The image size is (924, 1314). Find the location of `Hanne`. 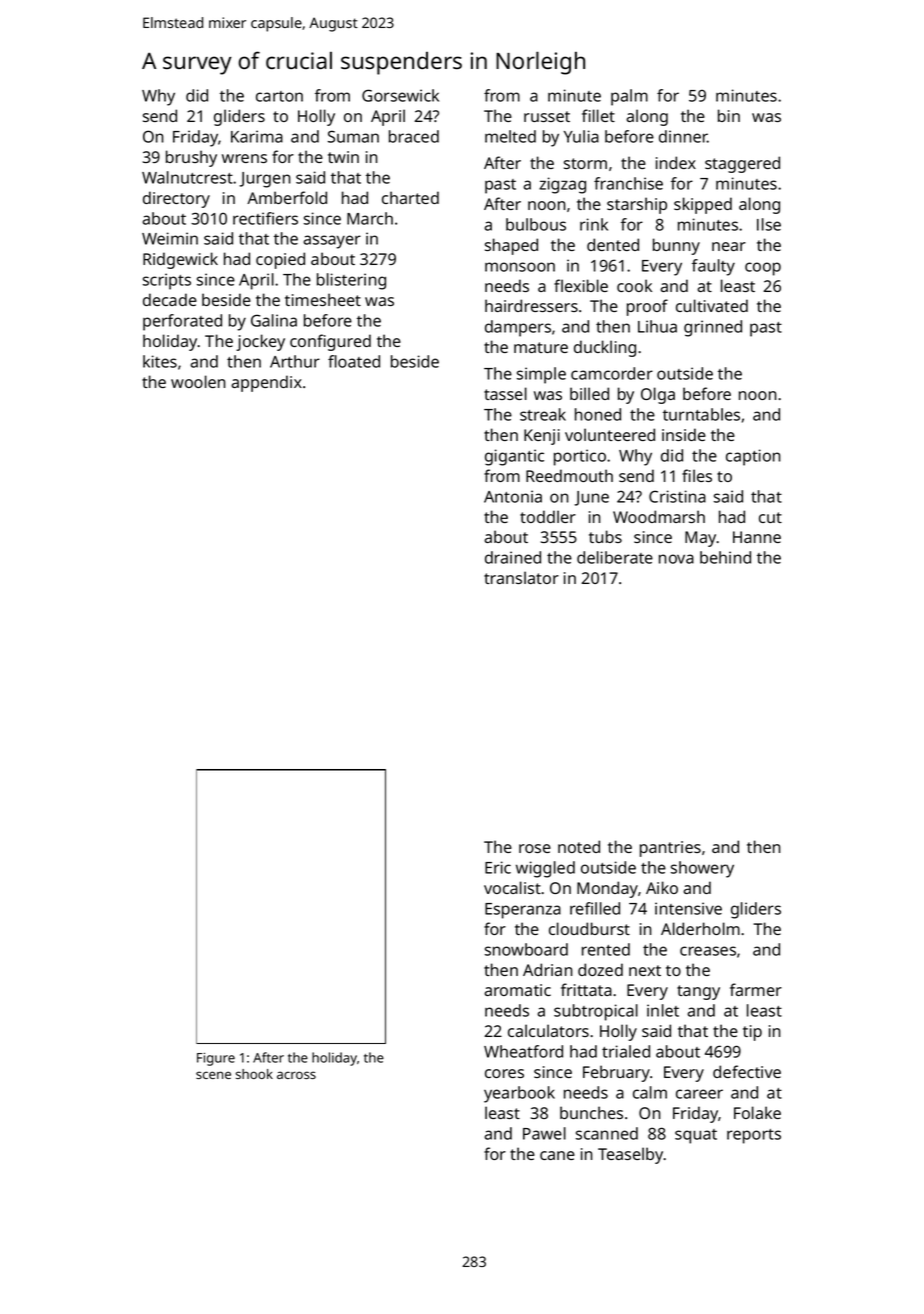

Hanne is located at coordinates (757, 537).
